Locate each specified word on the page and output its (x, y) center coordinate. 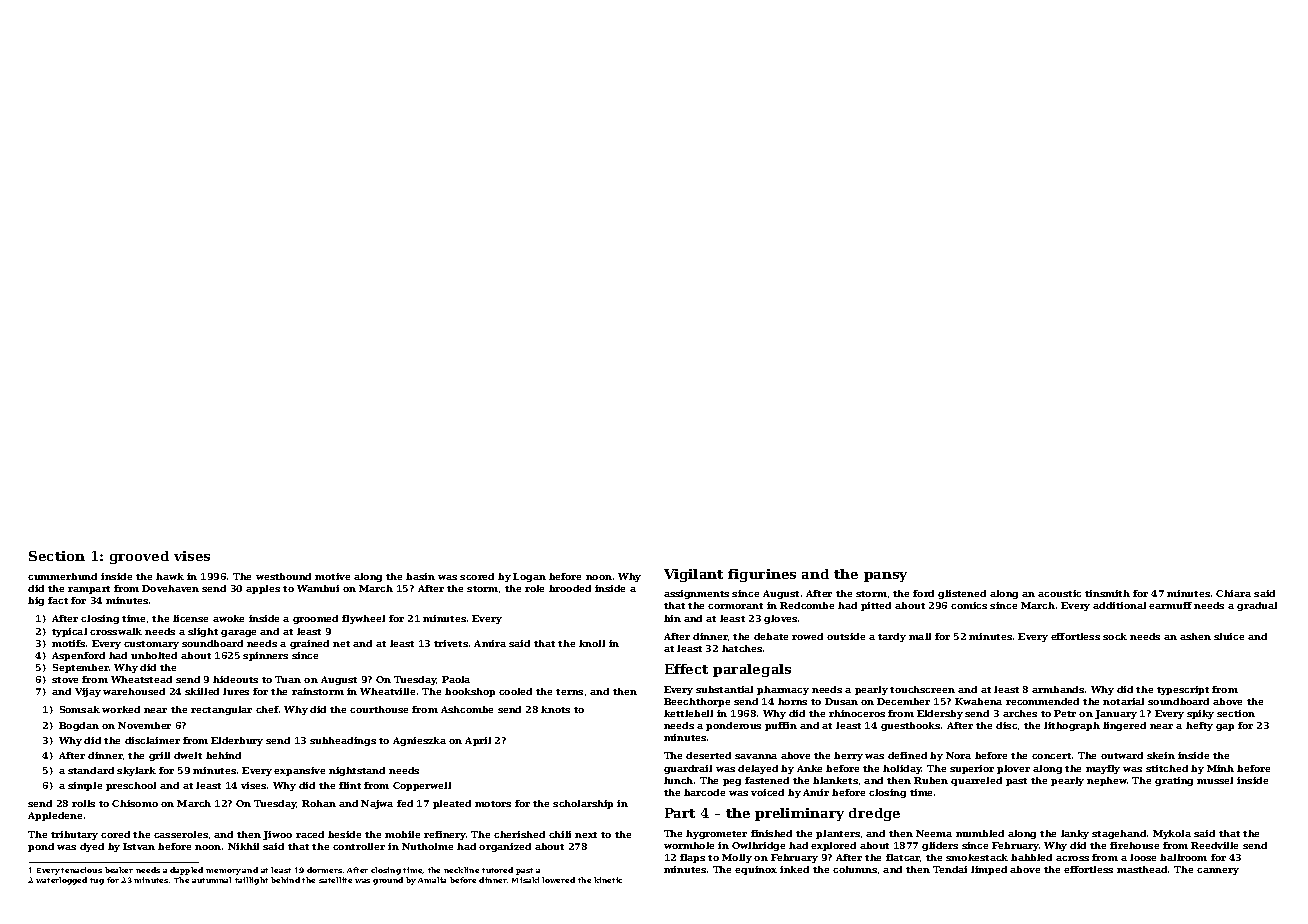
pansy (885, 577)
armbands (1058, 689)
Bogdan (79, 726)
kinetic (608, 880)
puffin (781, 726)
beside (344, 834)
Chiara (1233, 593)
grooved (139, 557)
